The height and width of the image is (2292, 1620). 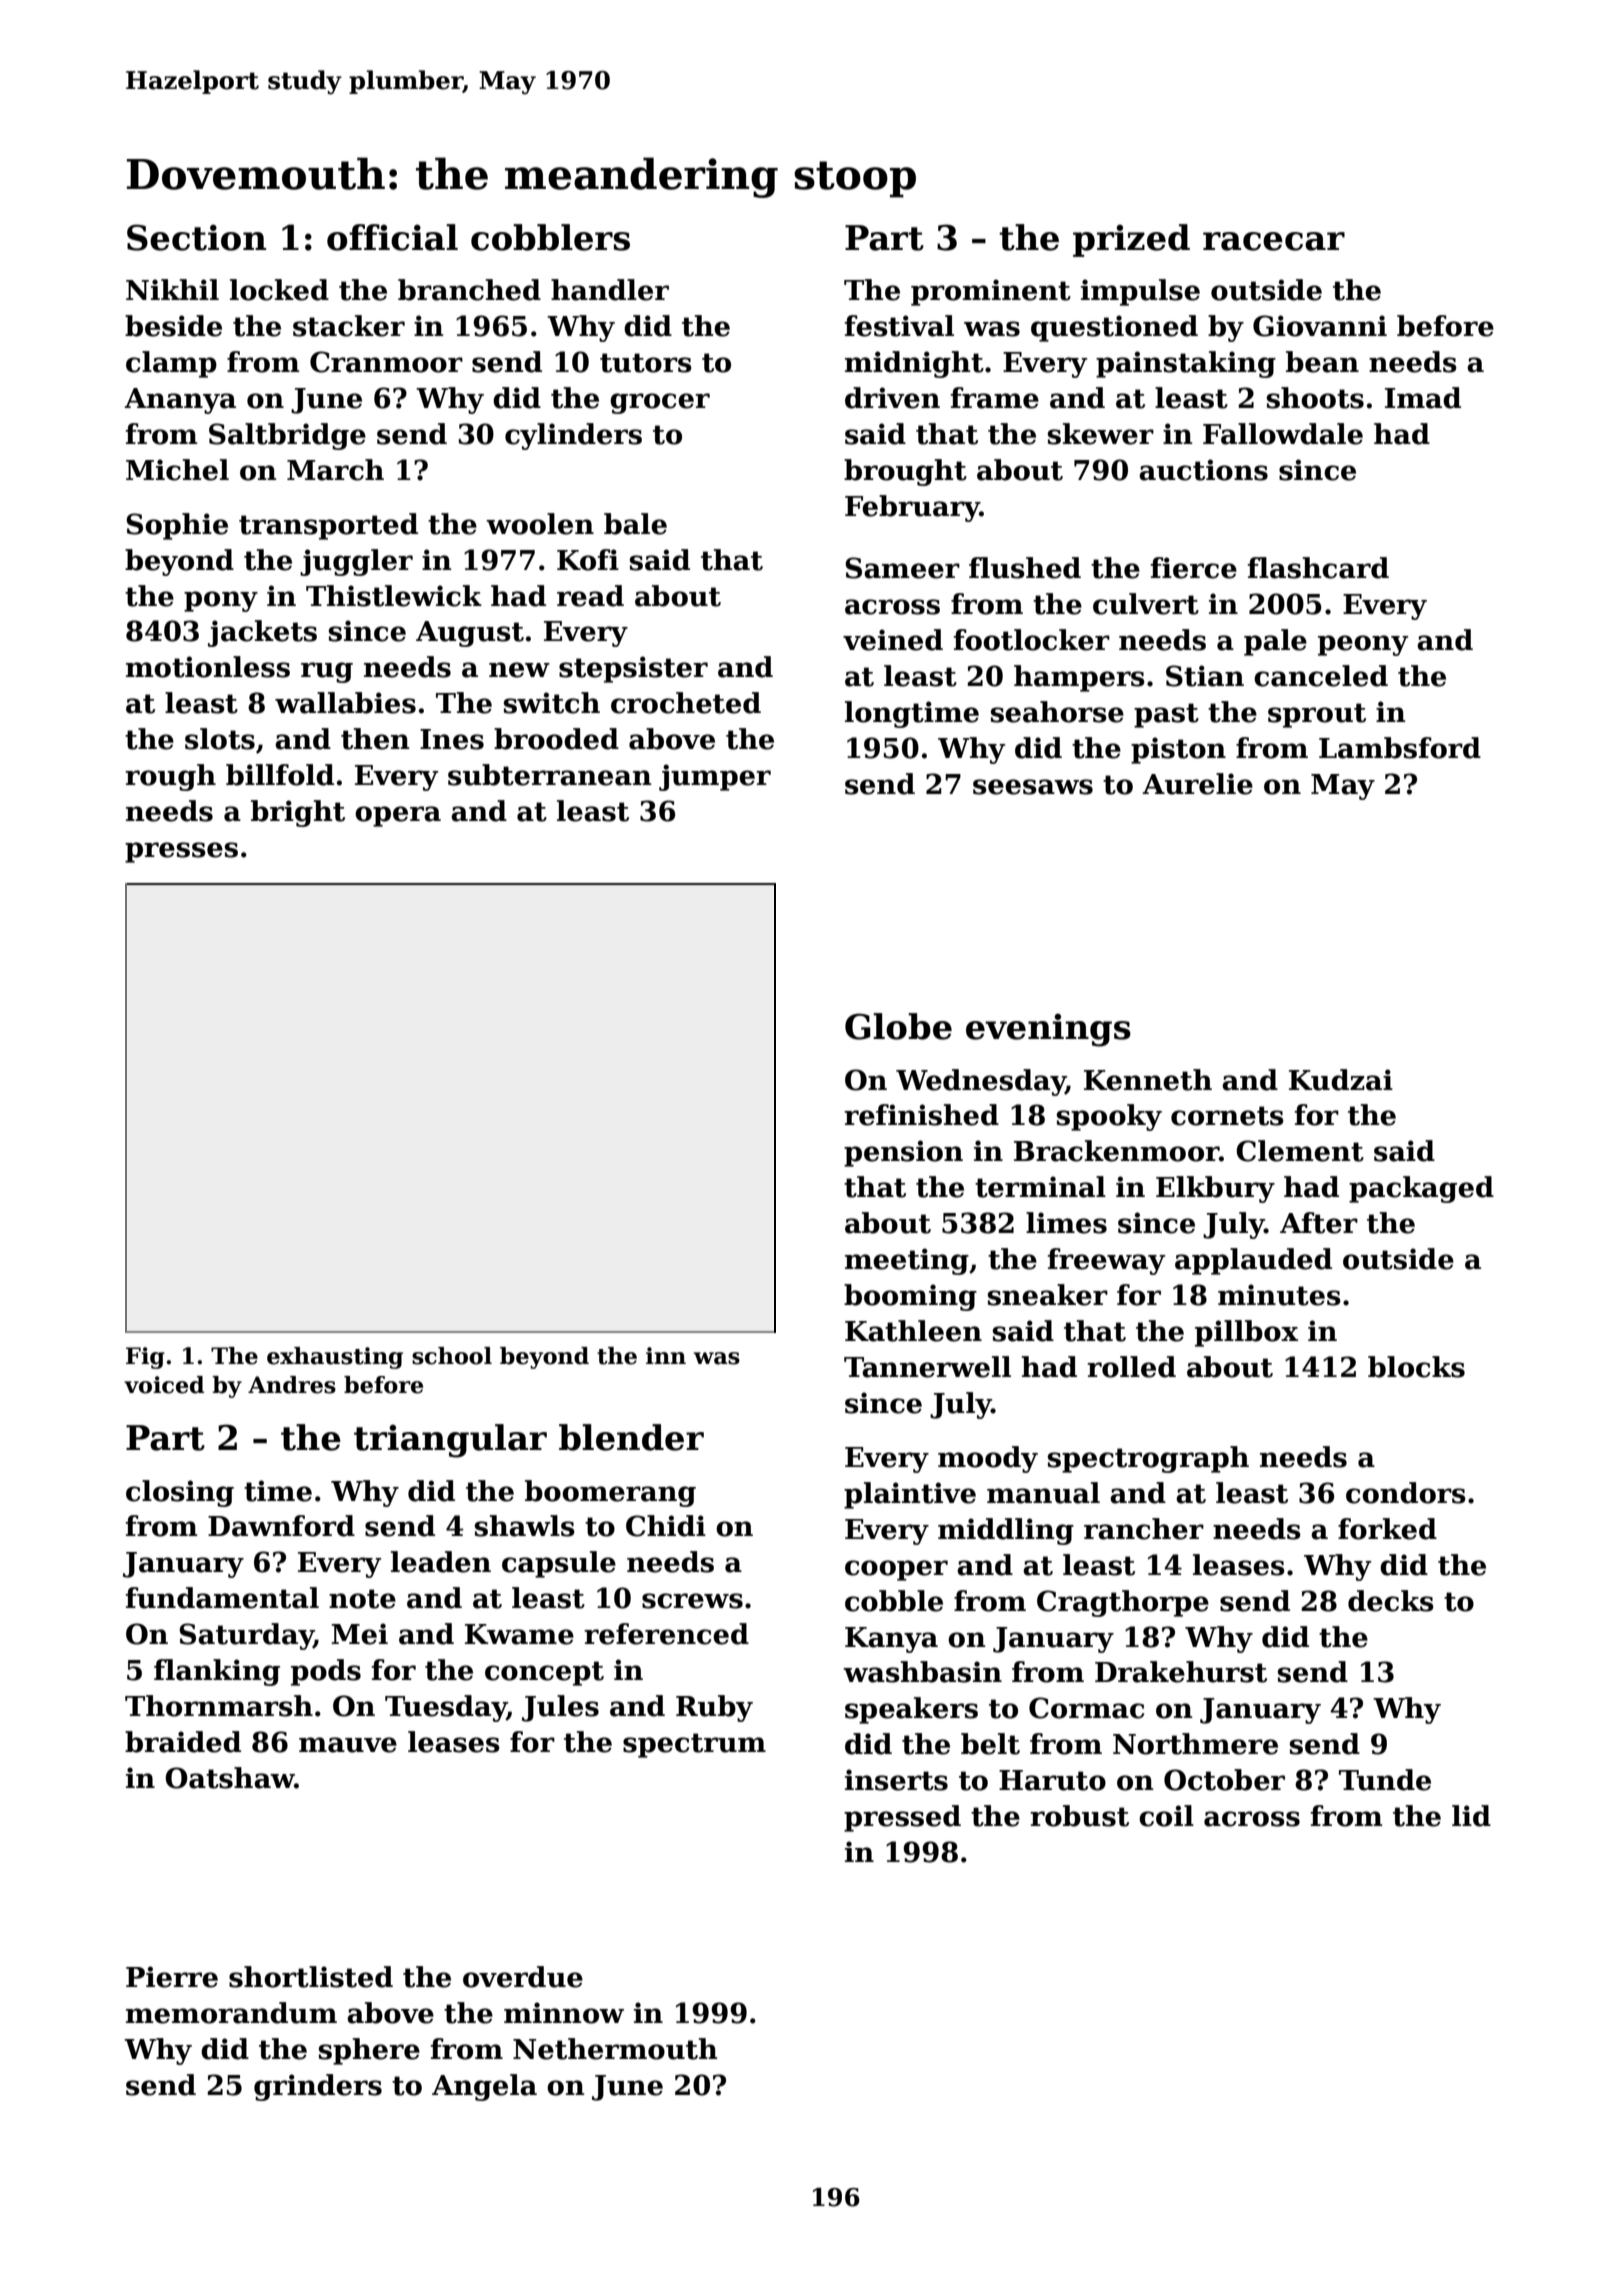 What do you see at coordinates (1274, 241) in the image?
I see `racecar` at bounding box center [1274, 241].
